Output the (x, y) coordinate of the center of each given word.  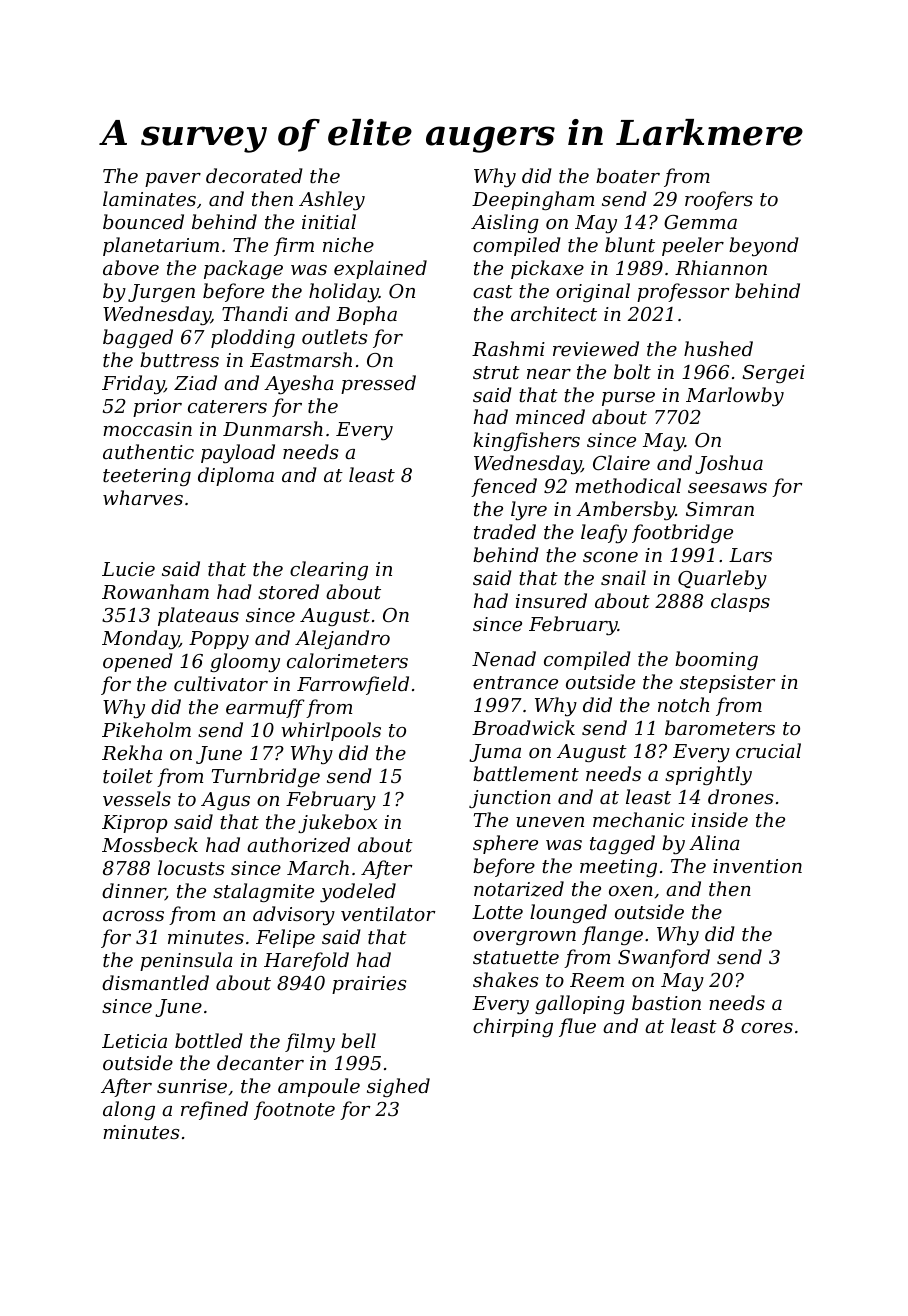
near (549, 374)
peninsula (186, 961)
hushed (718, 348)
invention (757, 866)
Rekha (132, 752)
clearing (329, 570)
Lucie (128, 569)
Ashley (332, 200)
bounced (143, 221)
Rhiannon (721, 267)
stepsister (727, 684)
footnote (294, 1110)
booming (716, 660)
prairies (369, 985)
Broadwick (523, 727)
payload (238, 453)
